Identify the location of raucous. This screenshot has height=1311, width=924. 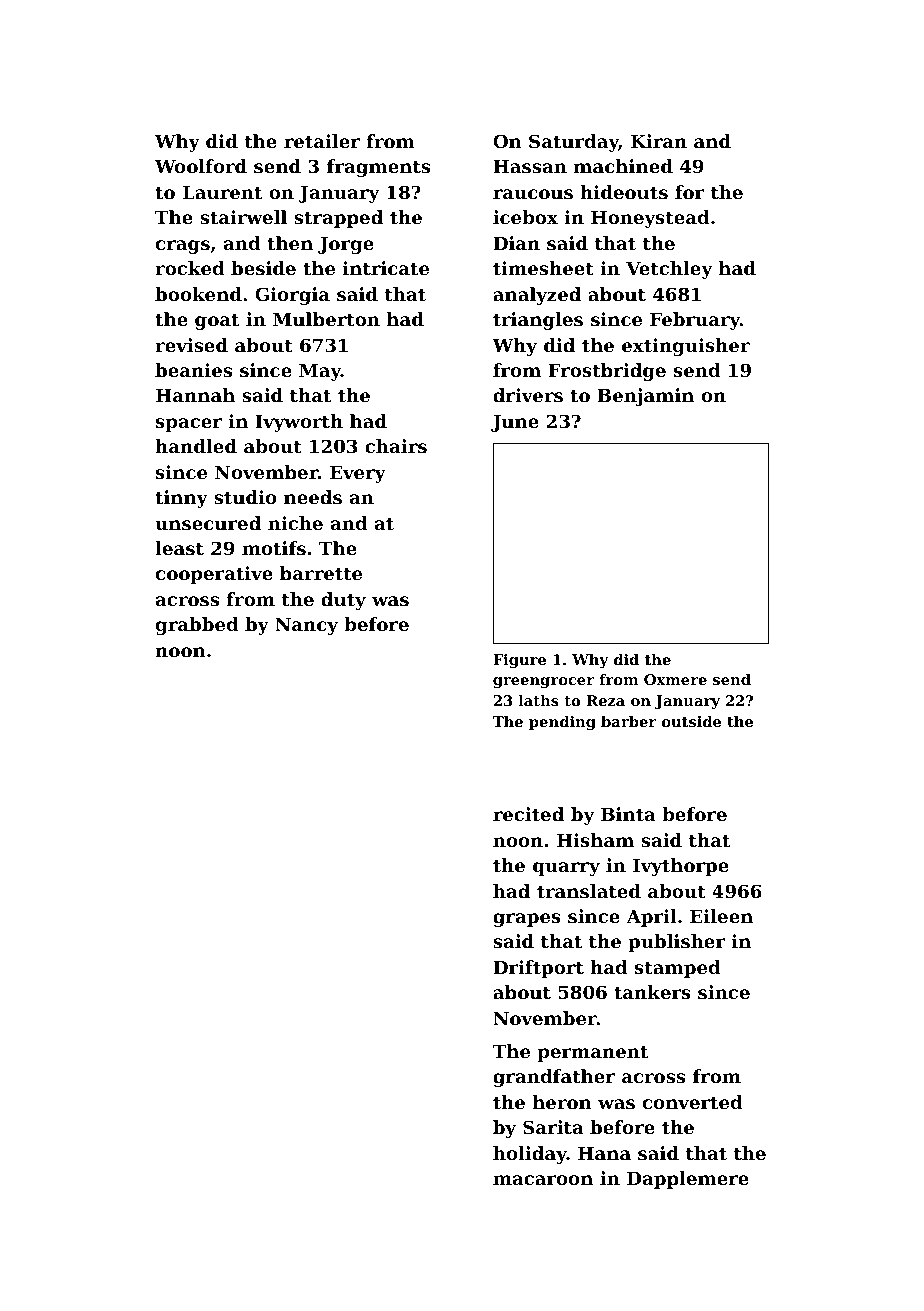
(533, 194).
